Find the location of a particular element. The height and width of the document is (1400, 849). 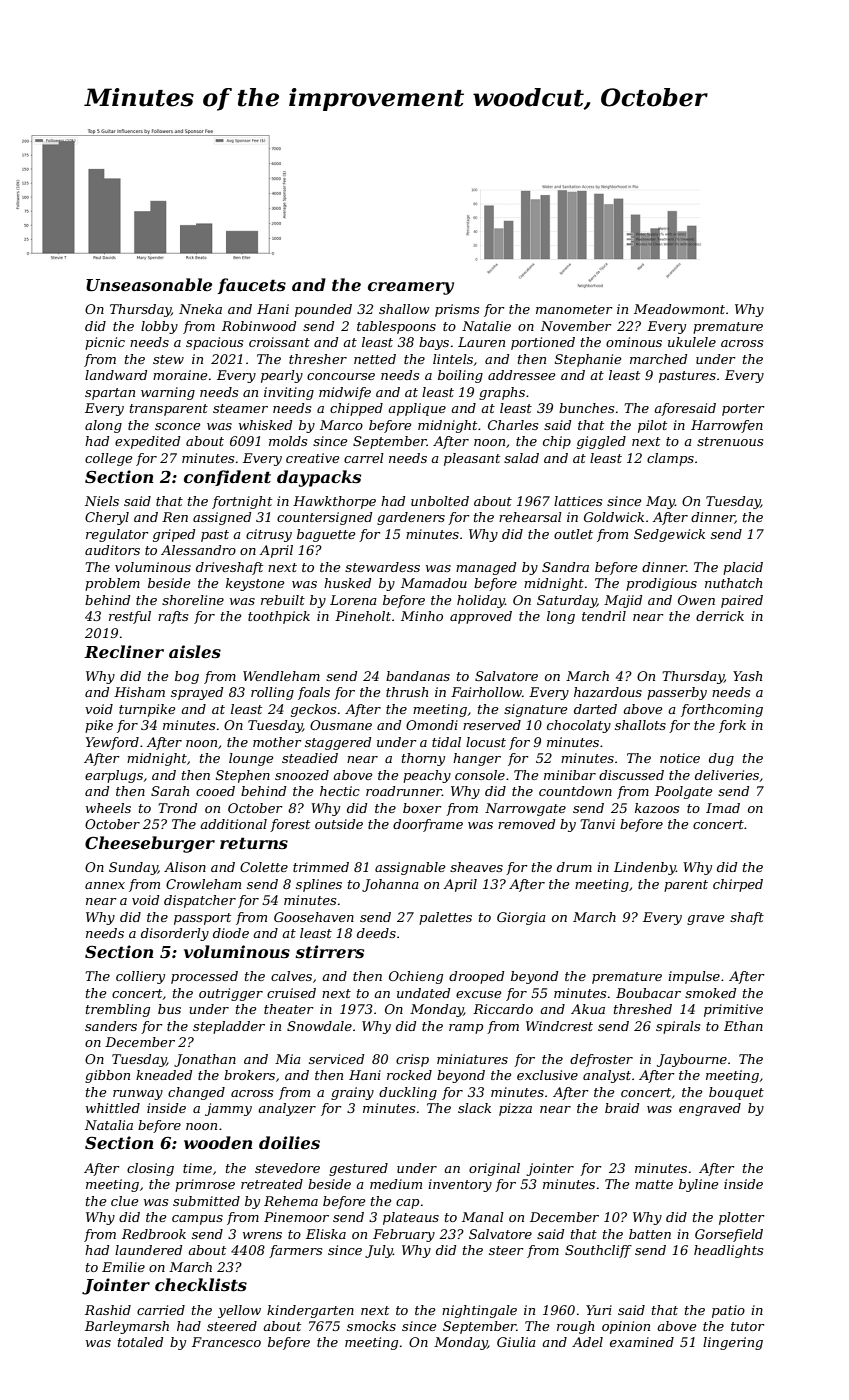

clamps is located at coordinates (670, 459).
